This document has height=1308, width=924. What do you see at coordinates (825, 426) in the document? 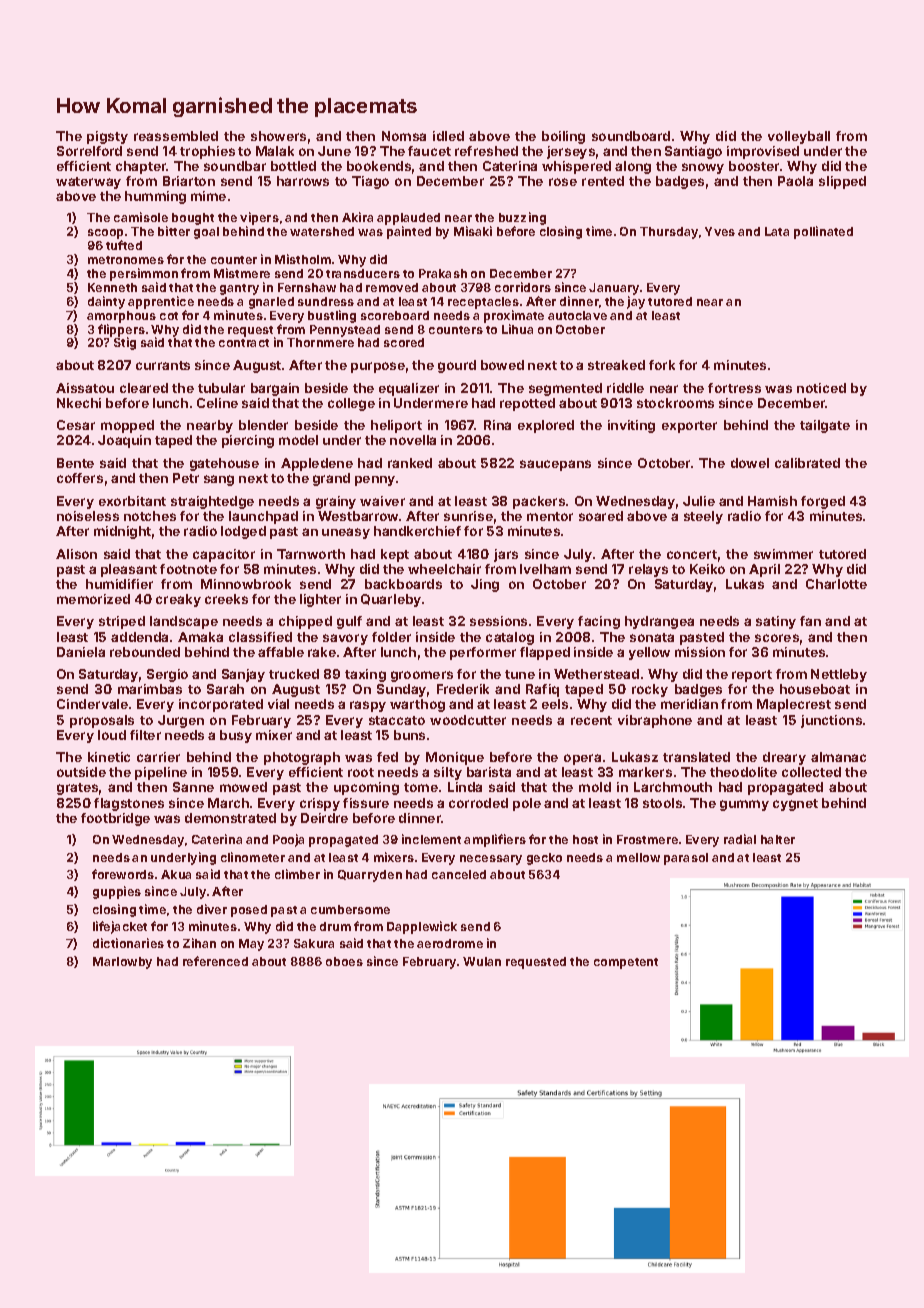
I see `tailgate` at bounding box center [825, 426].
